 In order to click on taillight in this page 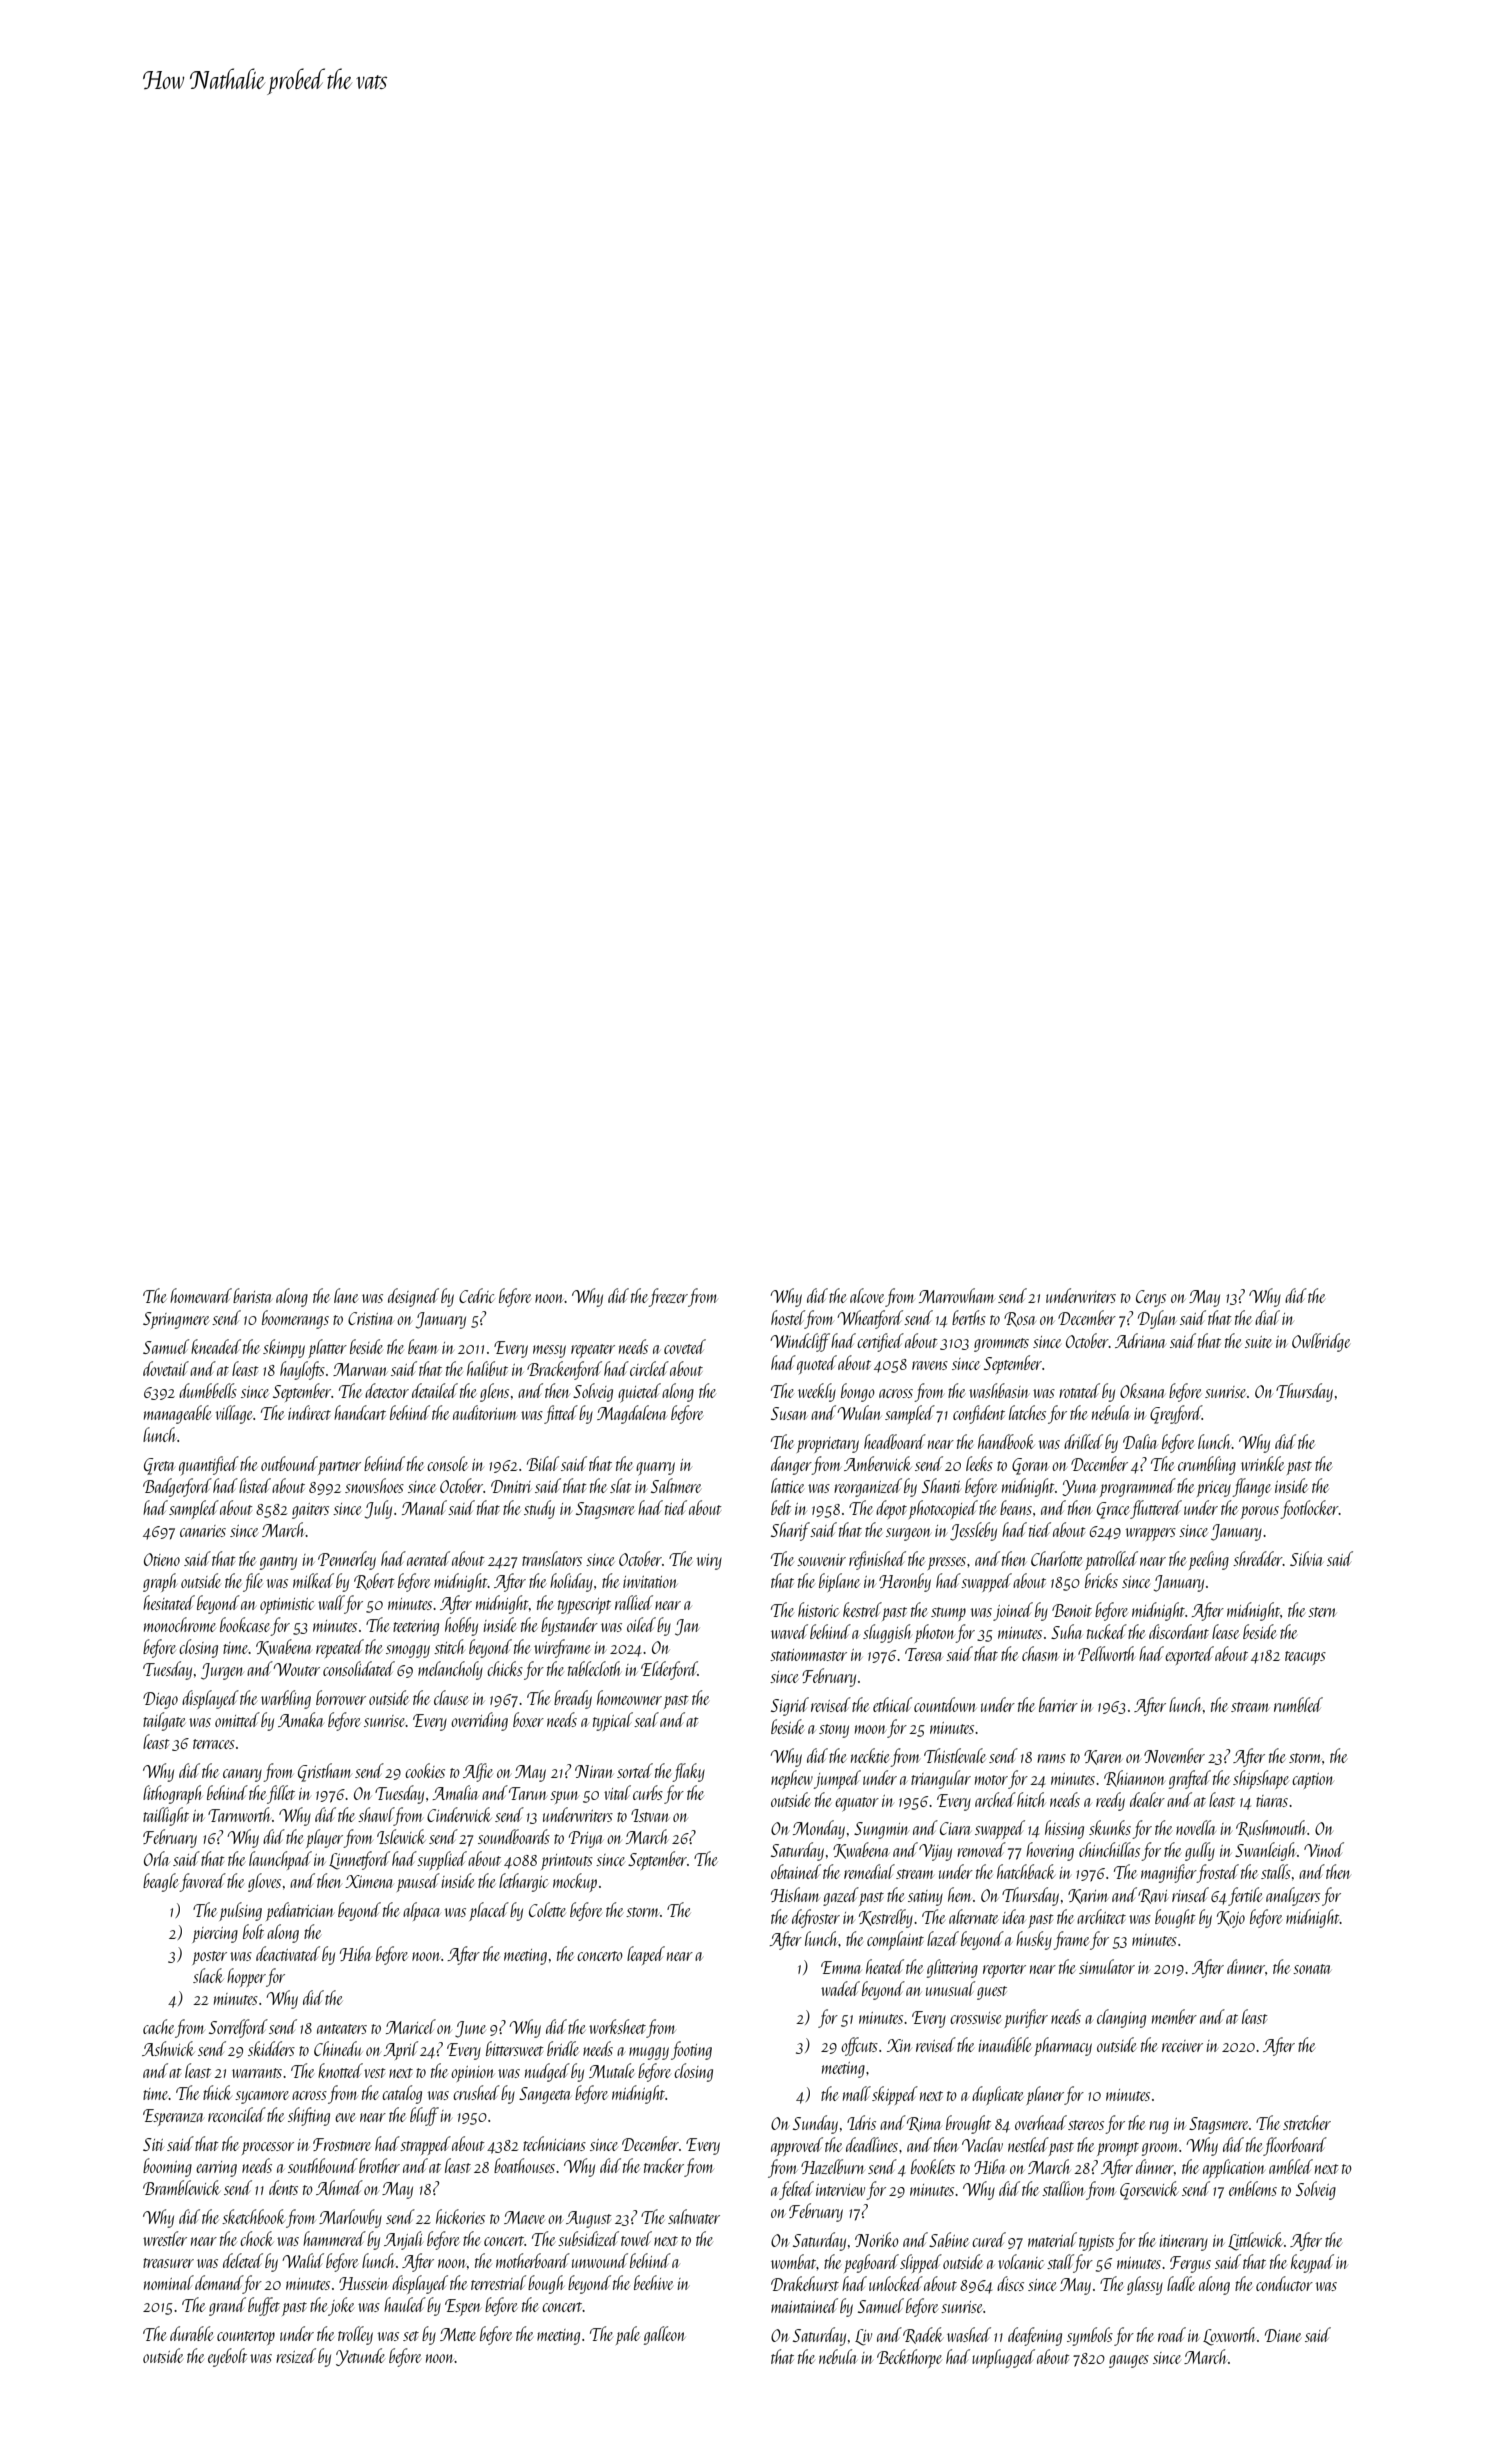, I will do `click(166, 1816)`.
